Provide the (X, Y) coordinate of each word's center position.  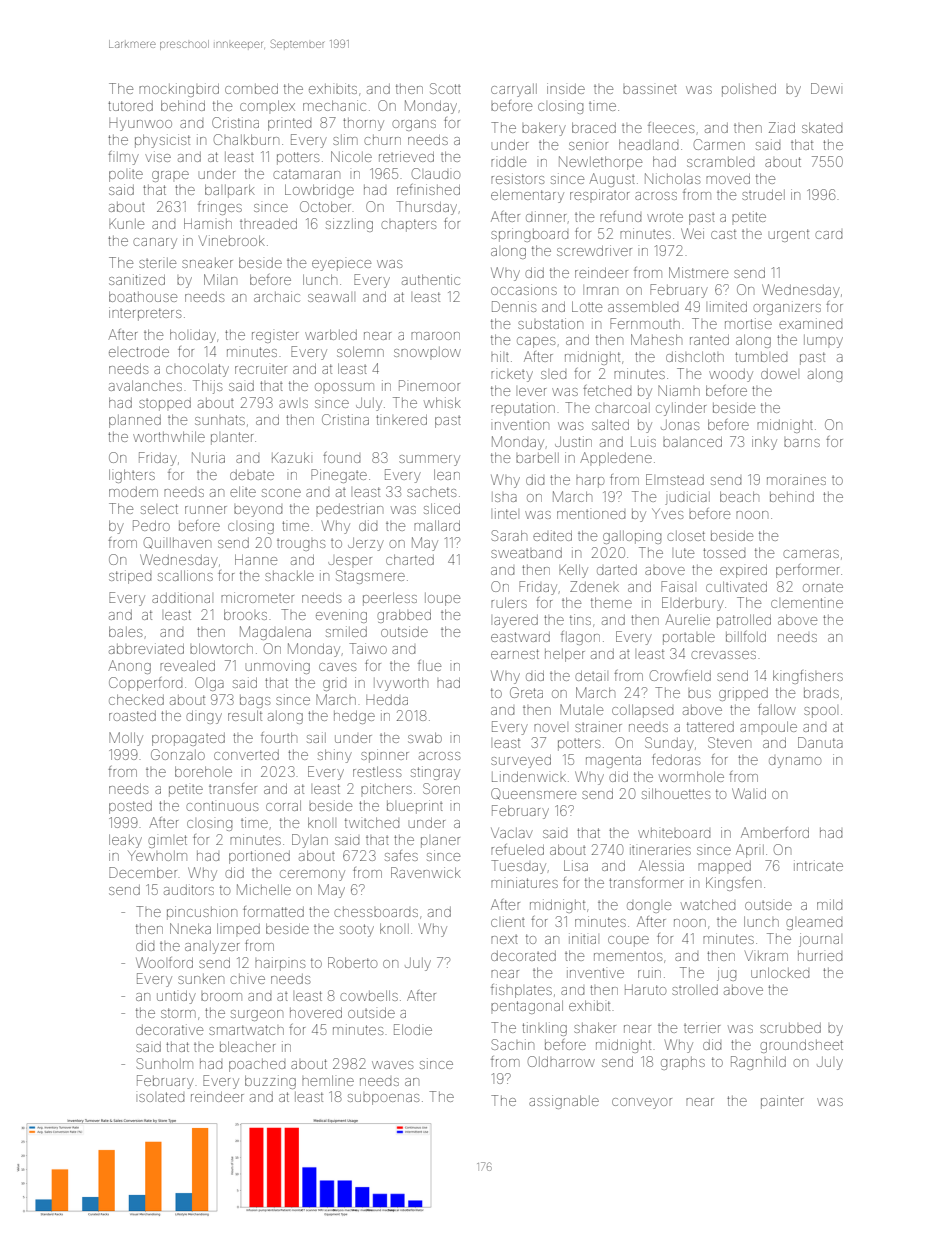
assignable (564, 1102)
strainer (598, 726)
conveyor (642, 1103)
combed (251, 89)
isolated (161, 1097)
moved (728, 179)
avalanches (145, 385)
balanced (692, 442)
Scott (445, 88)
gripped (743, 694)
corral (283, 805)
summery (429, 460)
